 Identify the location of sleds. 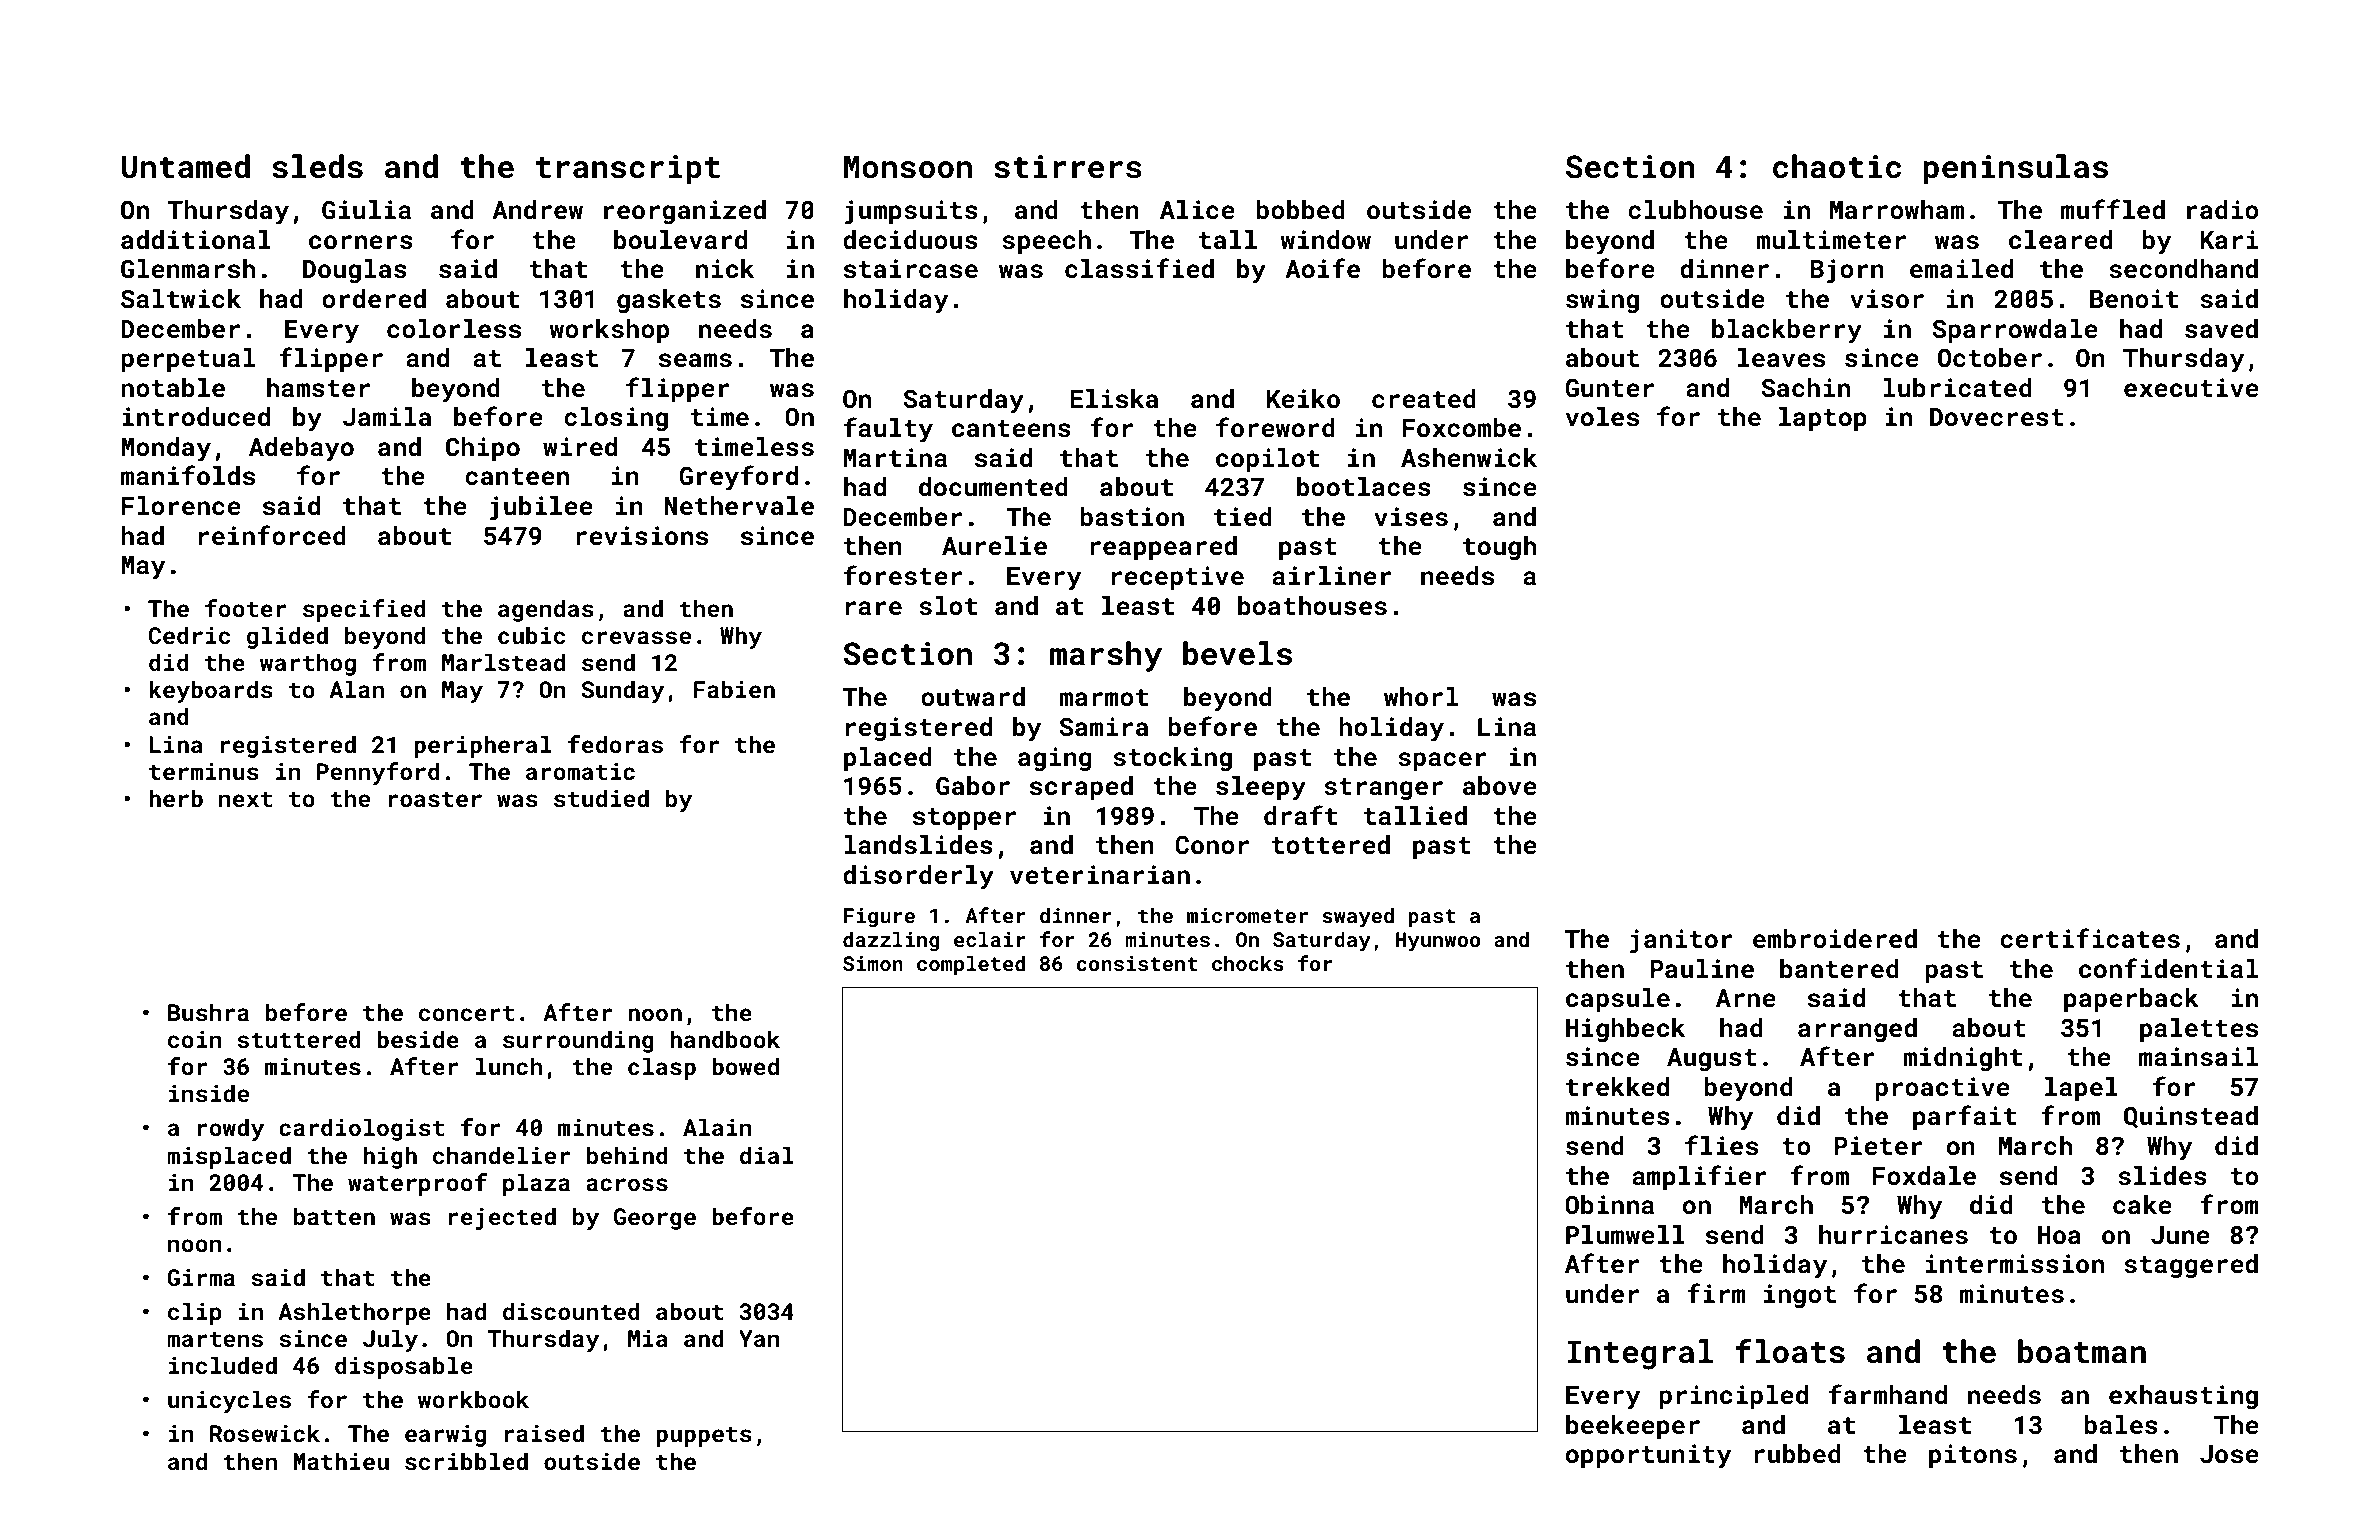
(317, 166).
